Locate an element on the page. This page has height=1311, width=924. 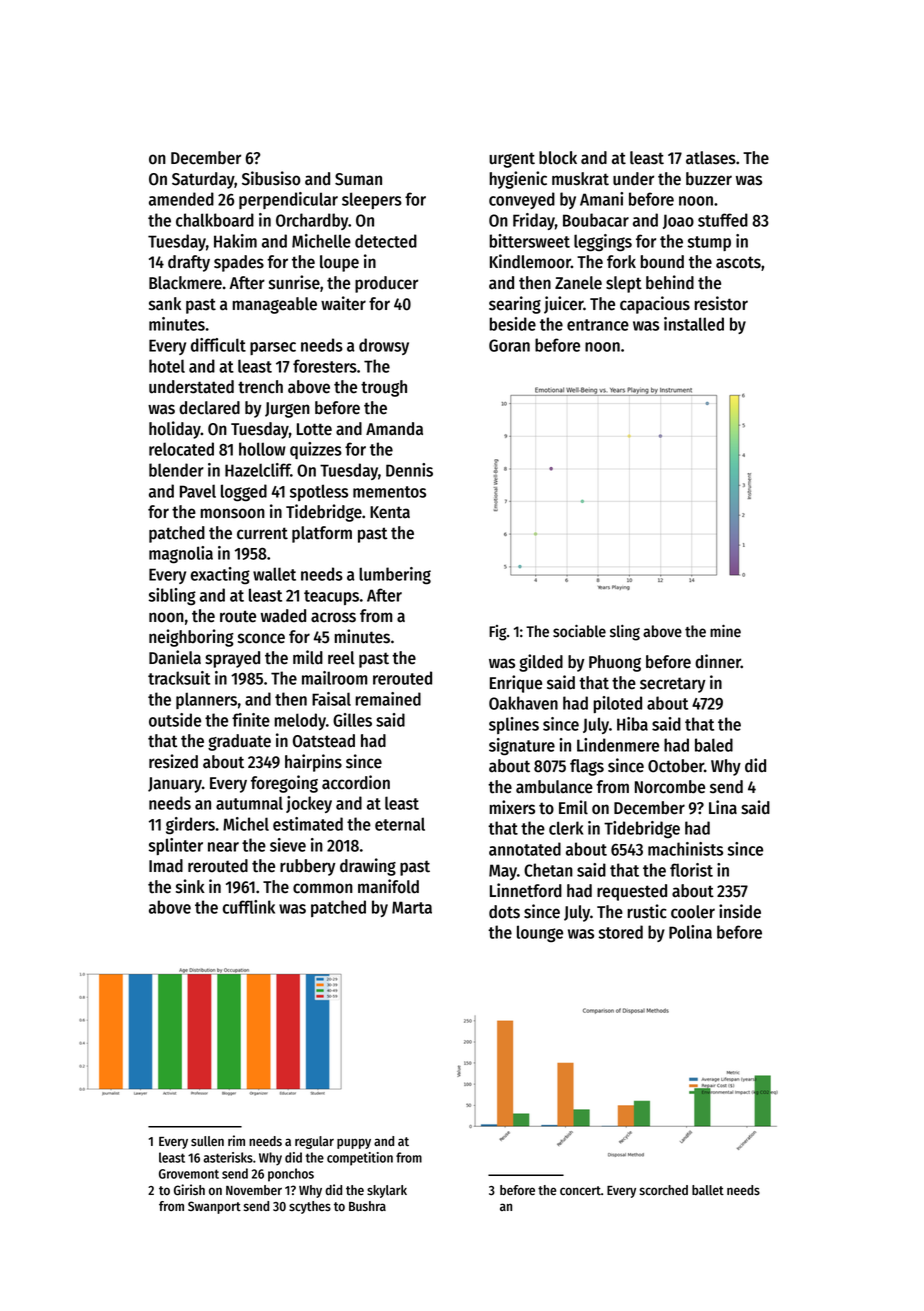
sconce is located at coordinates (261, 638).
